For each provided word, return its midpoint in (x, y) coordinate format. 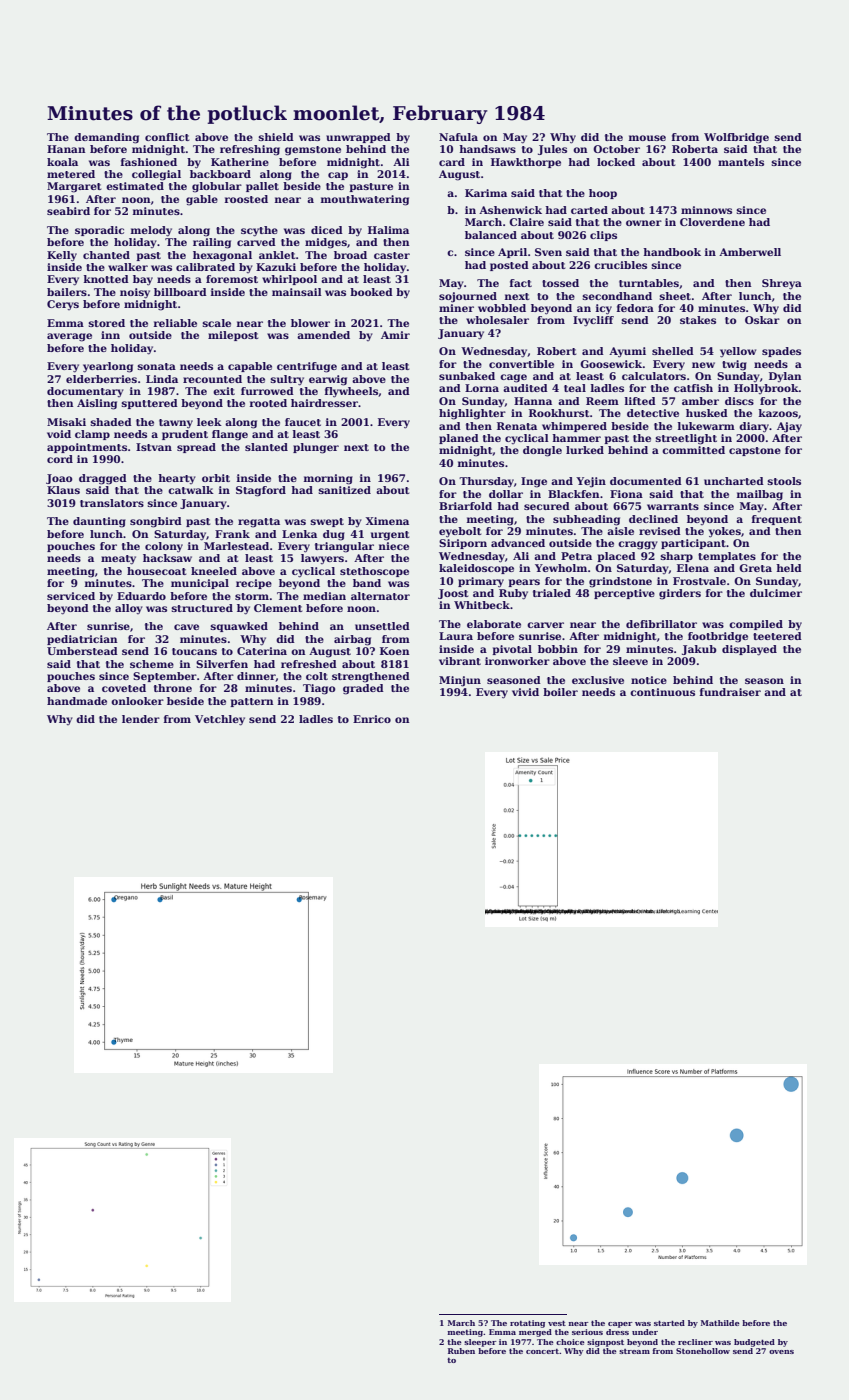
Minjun (460, 681)
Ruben (461, 1351)
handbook (672, 252)
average (69, 337)
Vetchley (220, 720)
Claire (526, 222)
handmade (77, 701)
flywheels (351, 392)
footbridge (718, 637)
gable (202, 200)
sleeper (480, 1343)
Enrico (372, 719)
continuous (662, 692)
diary (754, 427)
